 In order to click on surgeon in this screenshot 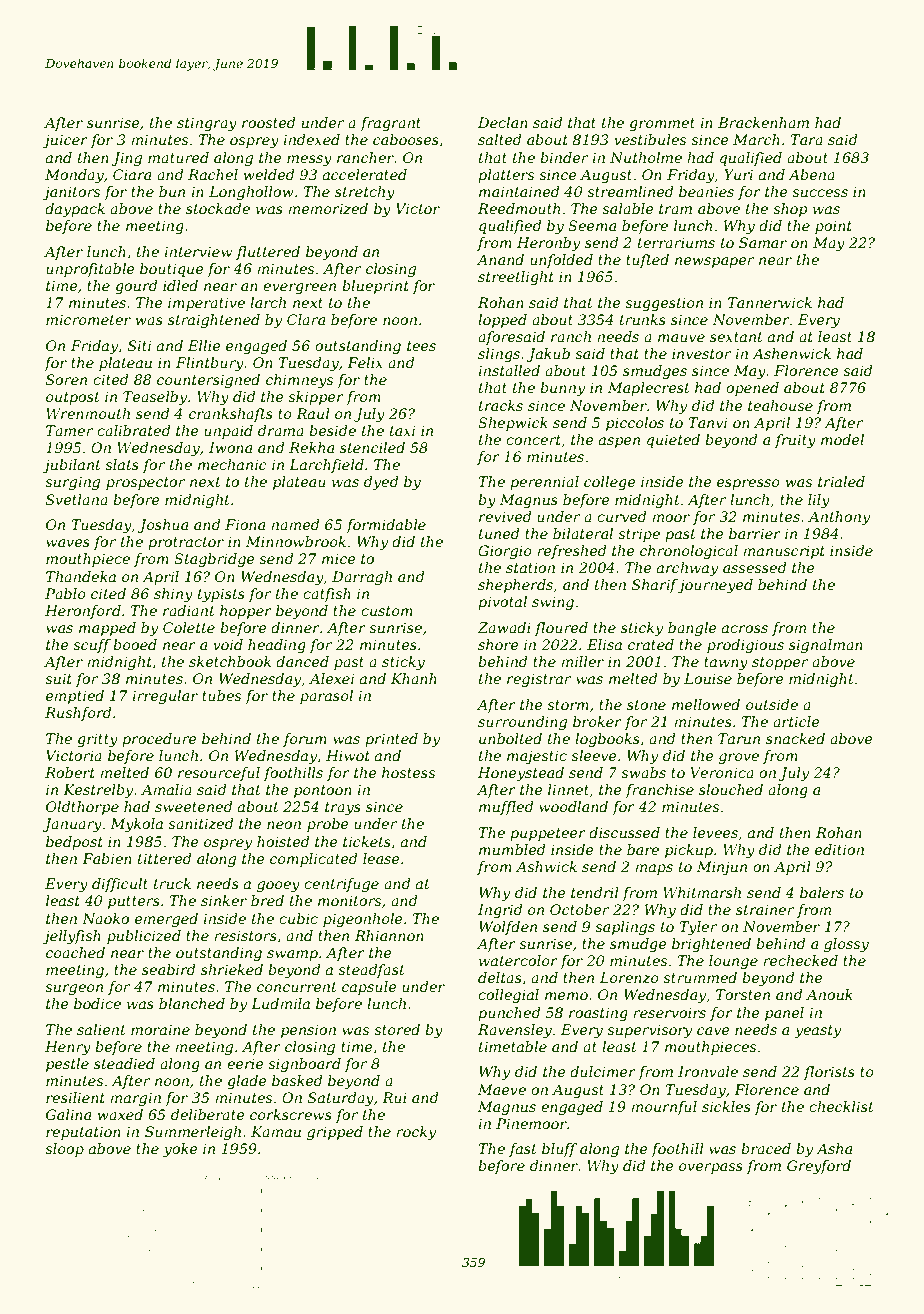, I will do `click(74, 989)`.
